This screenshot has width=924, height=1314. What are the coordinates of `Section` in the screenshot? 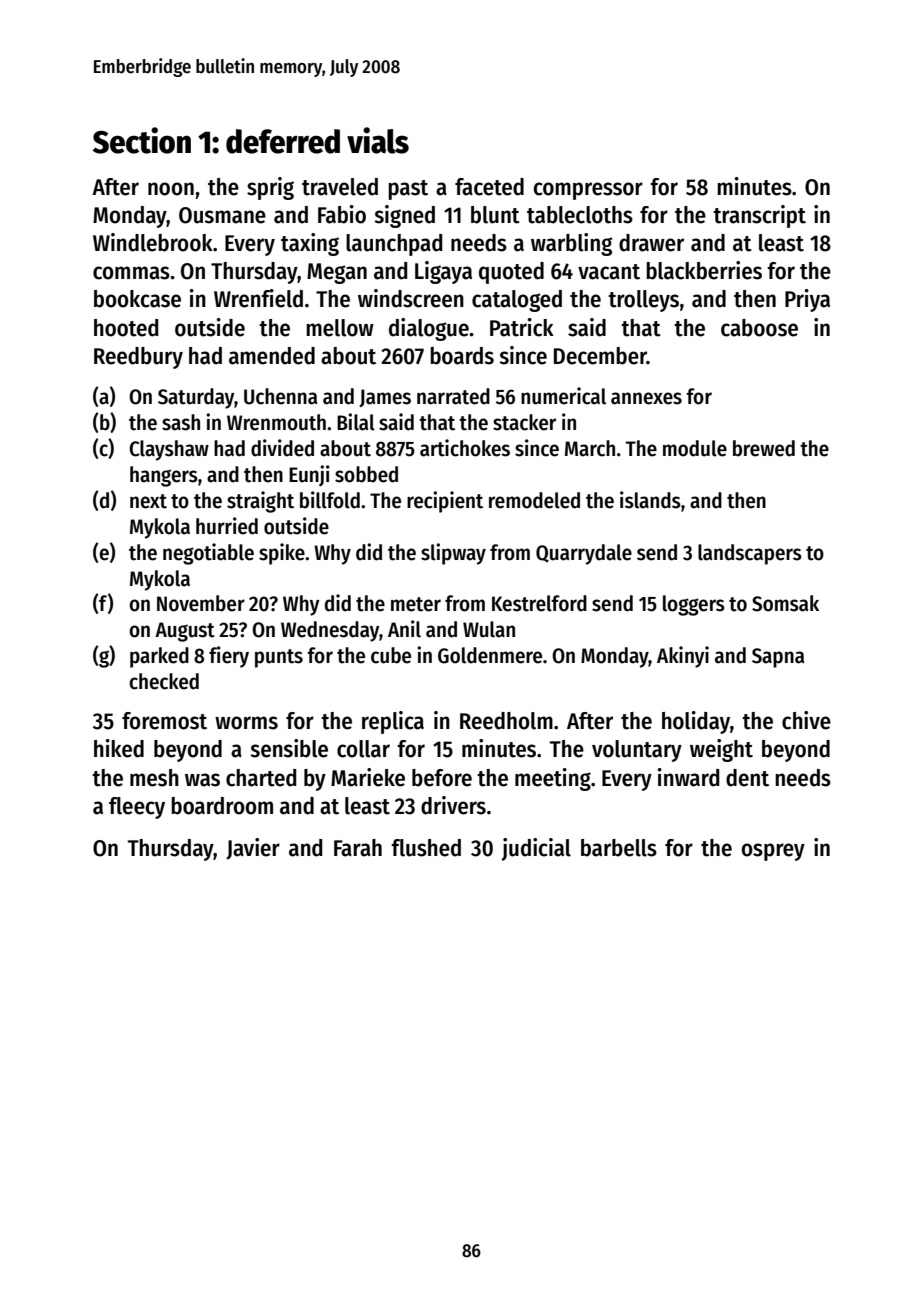 It's located at (142, 140).
